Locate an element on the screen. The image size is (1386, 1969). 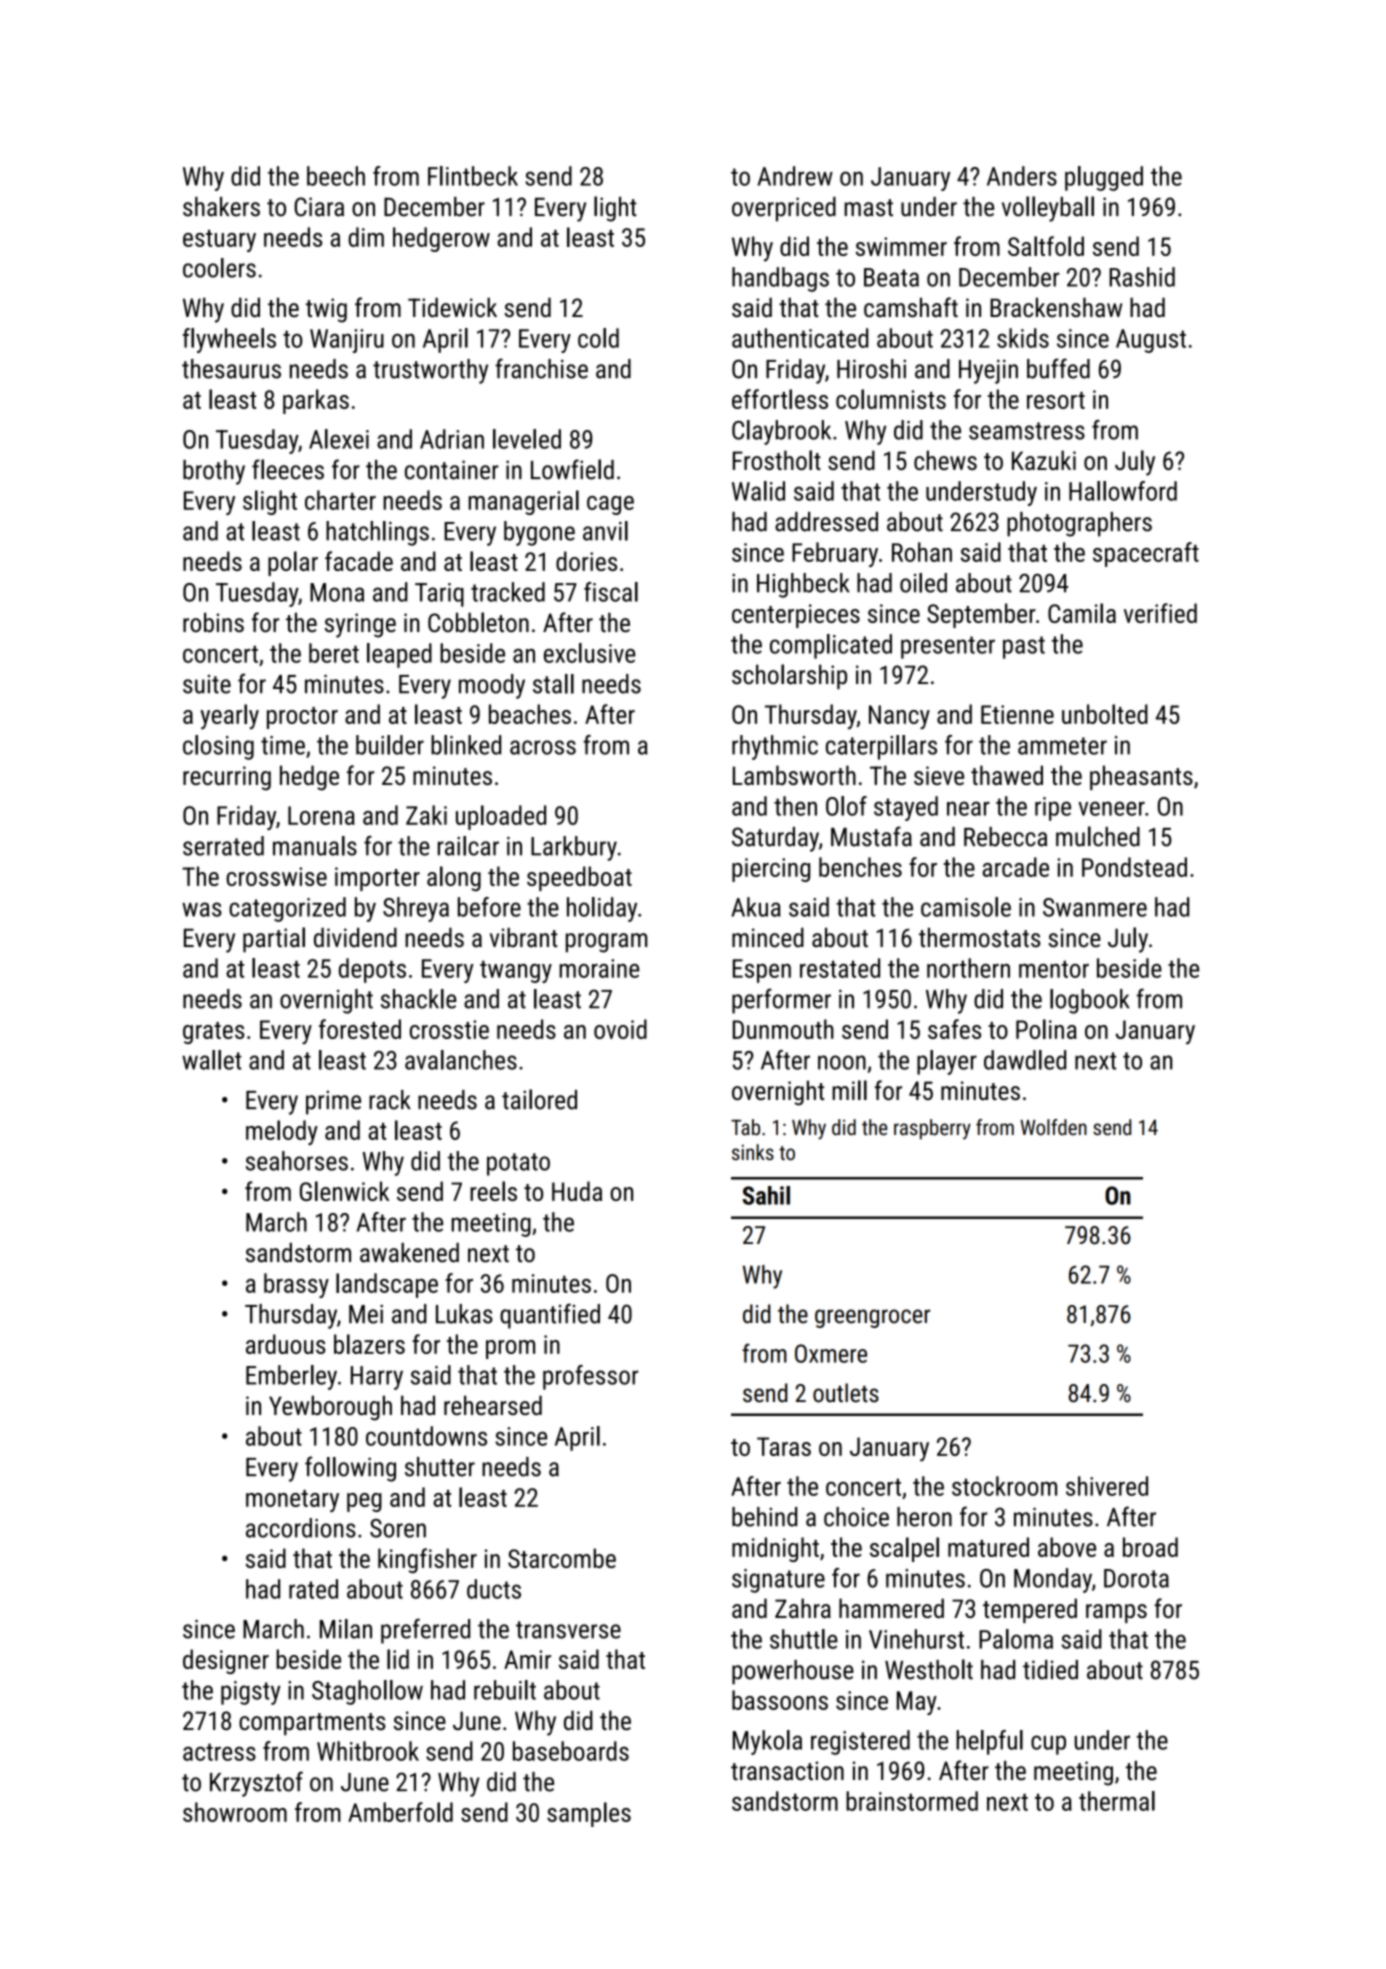
helpful is located at coordinates (989, 1742).
